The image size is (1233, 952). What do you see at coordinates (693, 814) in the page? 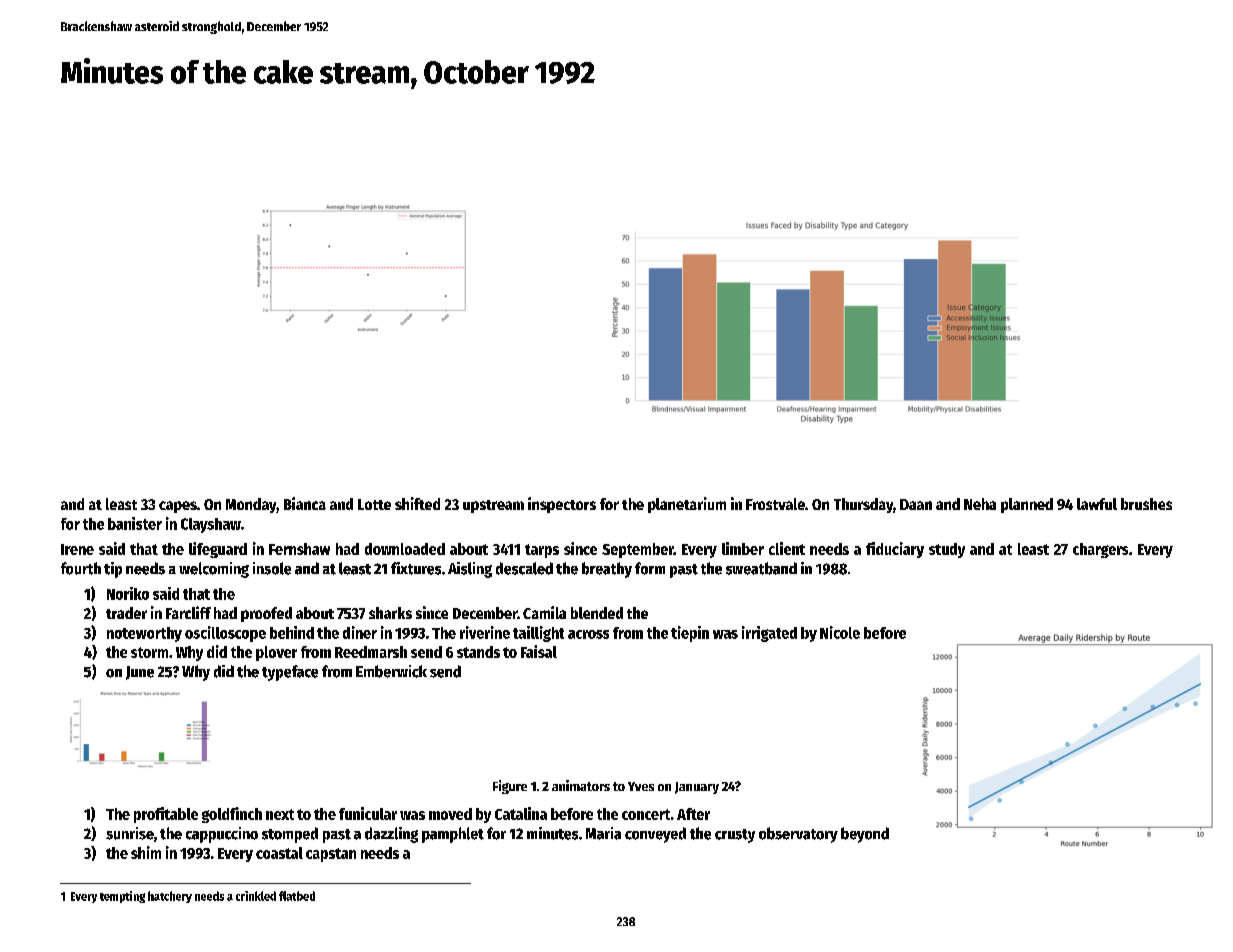
I see `After` at bounding box center [693, 814].
